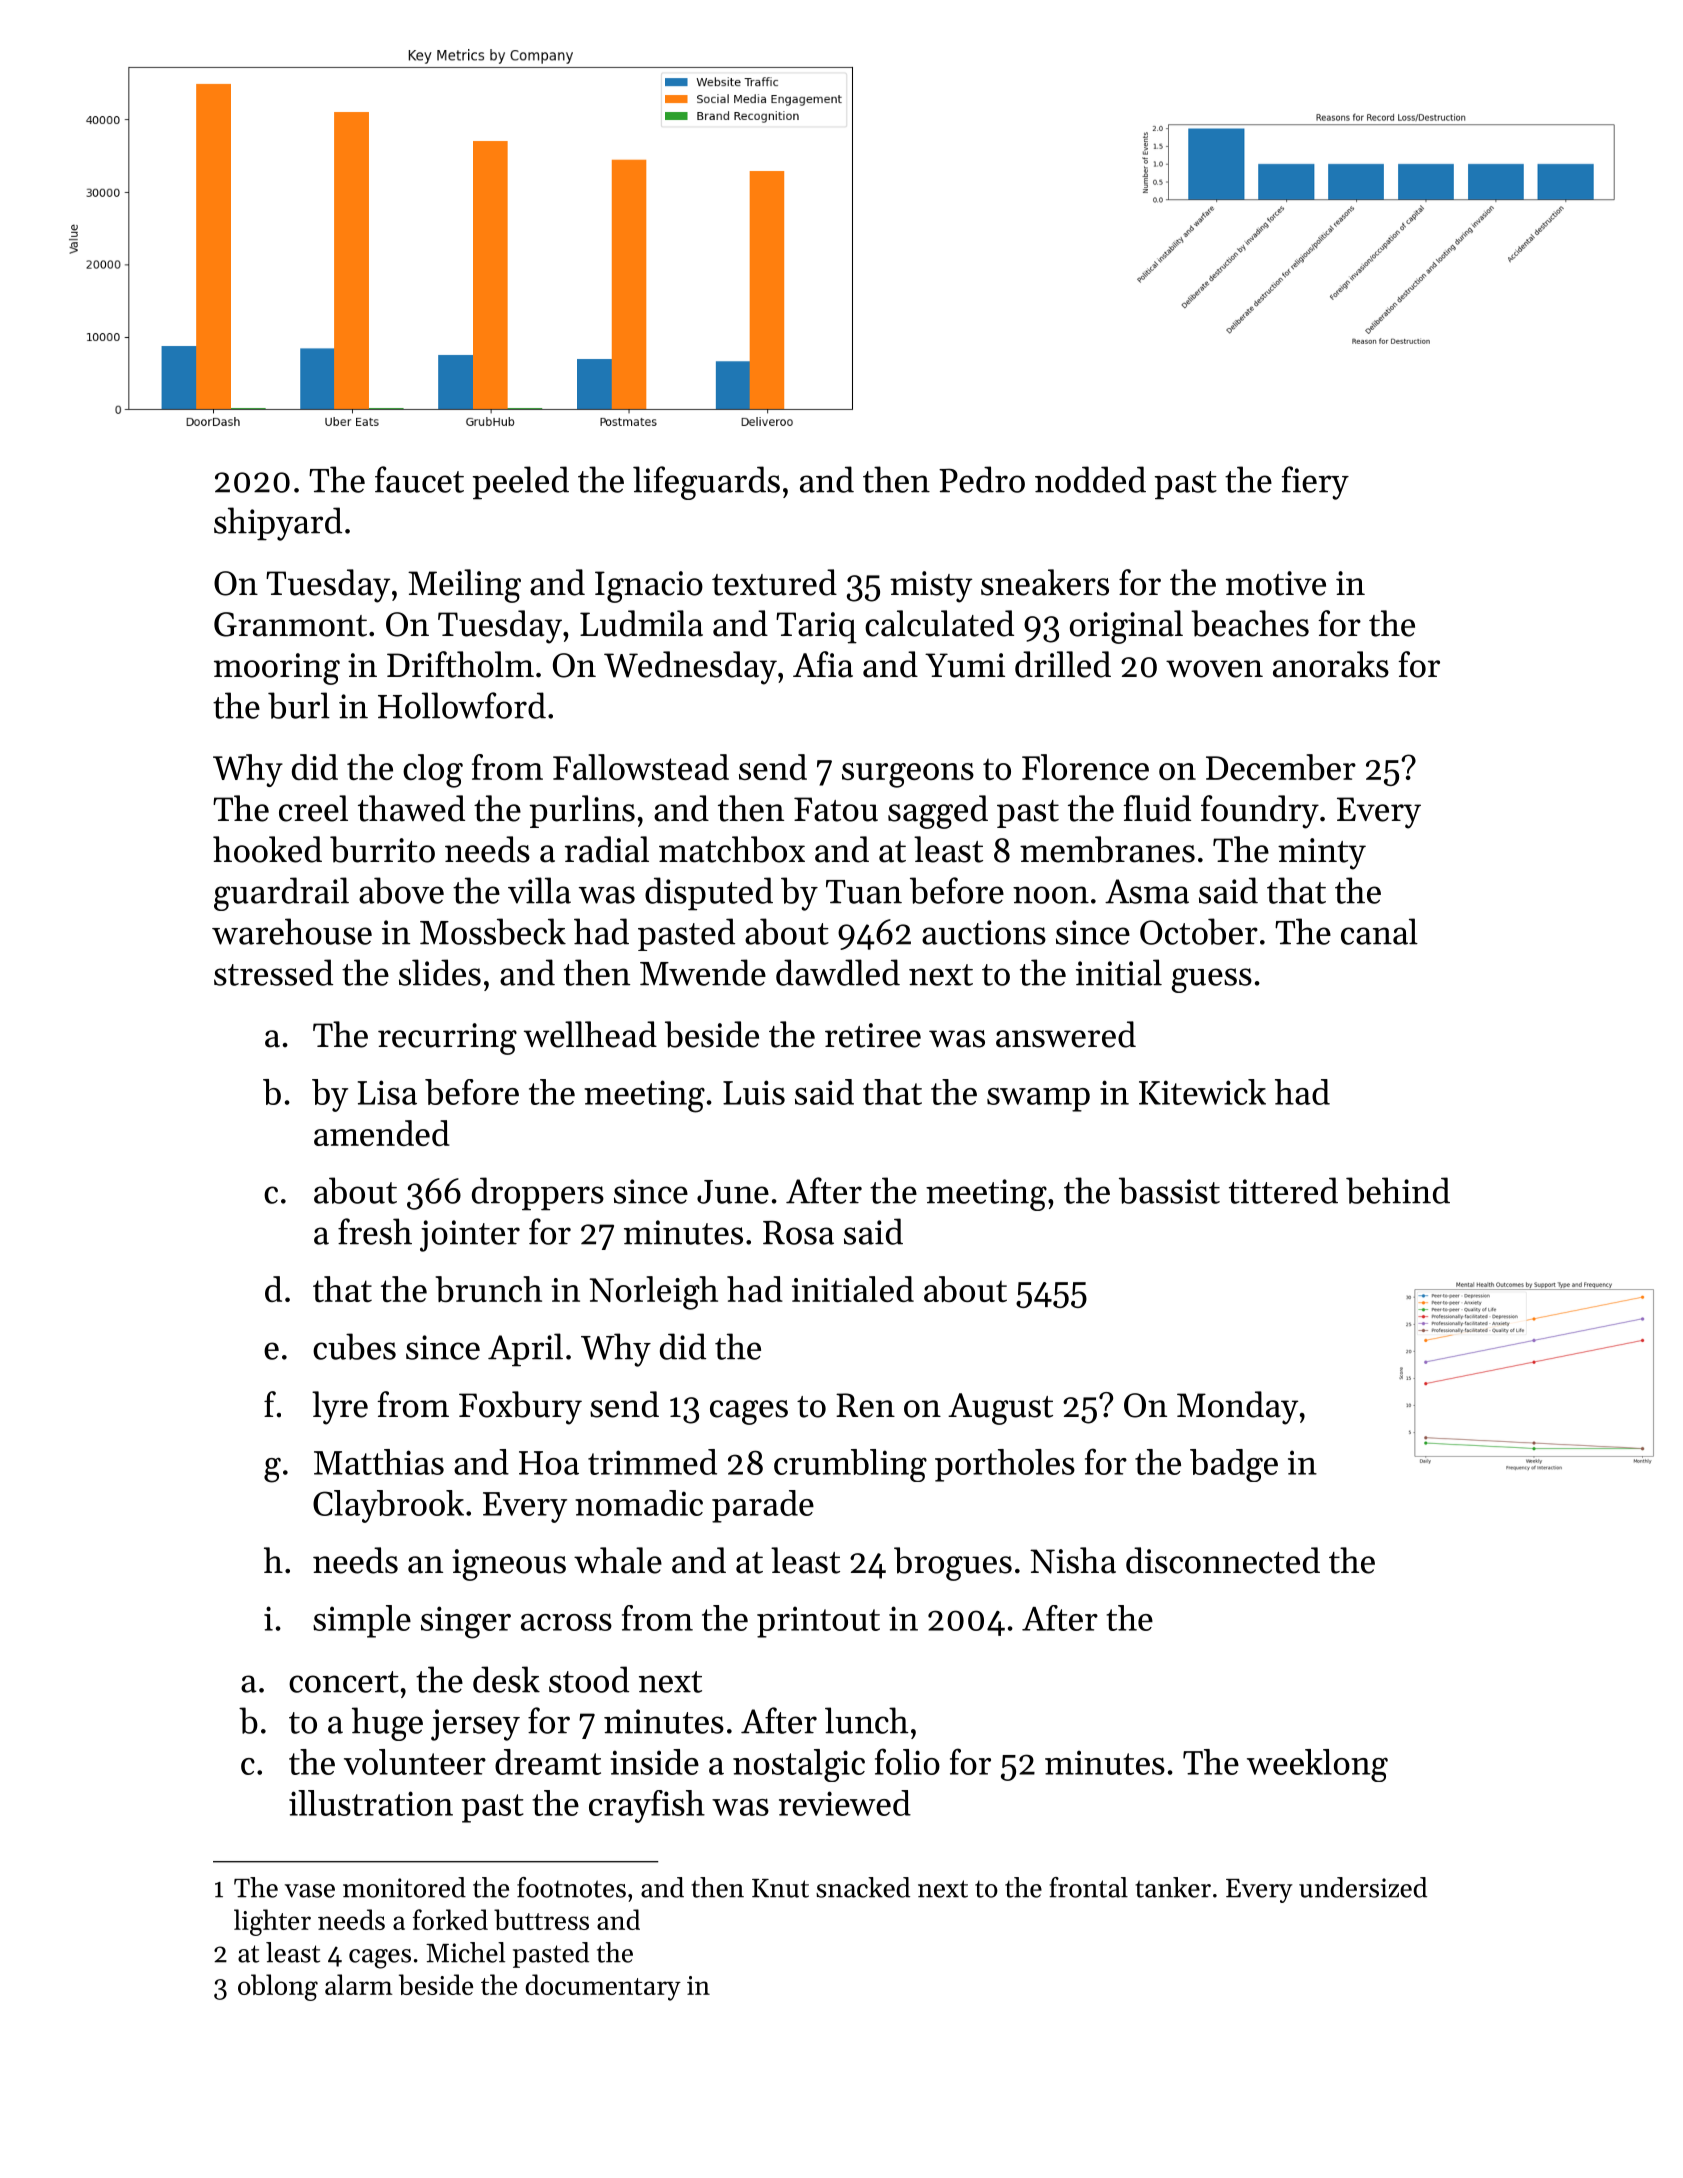  I want to click on Fatou, so click(836, 809).
